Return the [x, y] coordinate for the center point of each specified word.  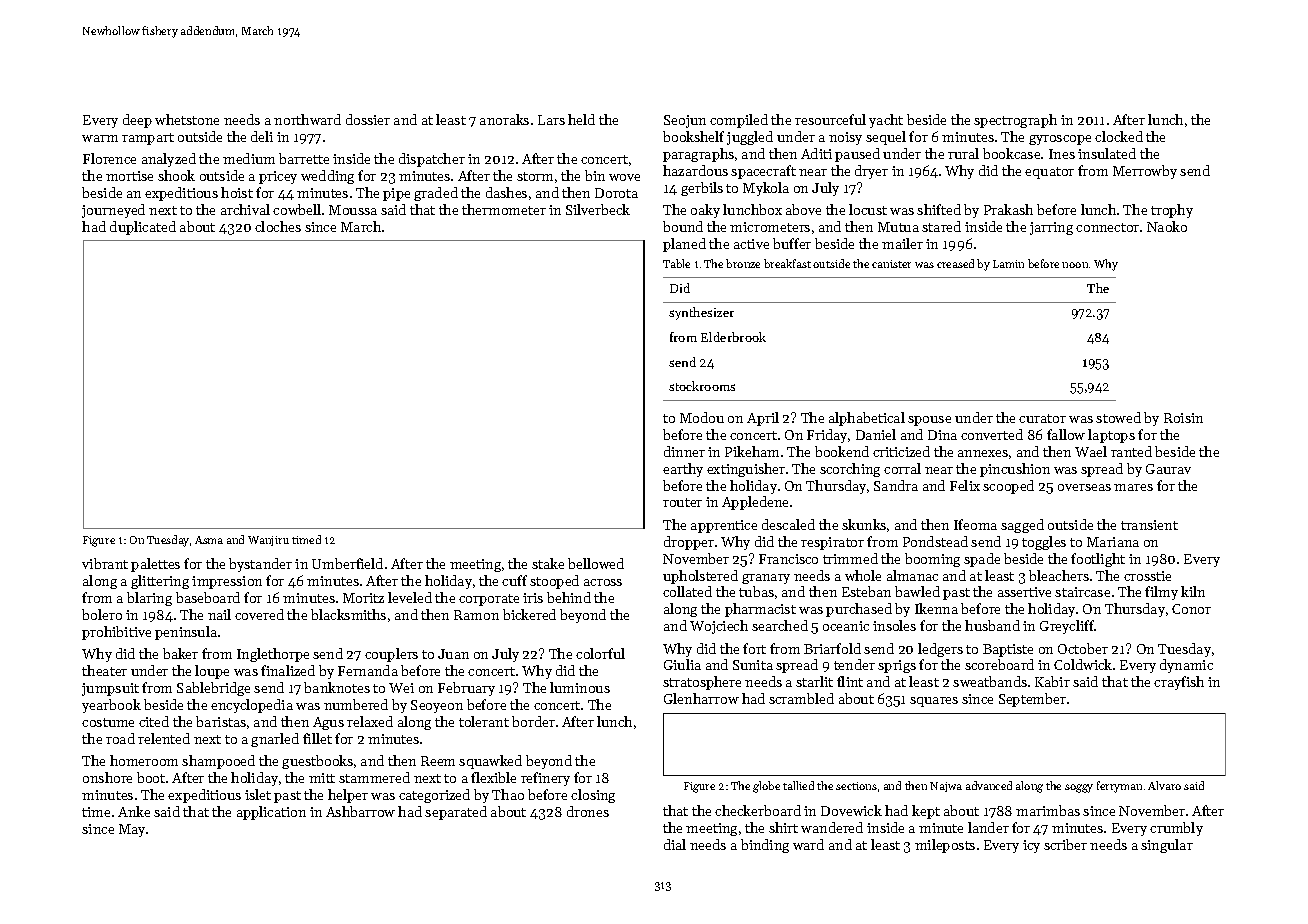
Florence [109, 158]
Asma [209, 540]
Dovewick [851, 810]
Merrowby [1145, 172]
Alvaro [1164, 785]
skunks [864, 524]
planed [684, 245]
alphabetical [867, 419]
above [803, 209]
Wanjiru [268, 541]
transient [1149, 525]
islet [258, 794]
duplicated [143, 228]
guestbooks [317, 762]
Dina [942, 435]
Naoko [1167, 226]
